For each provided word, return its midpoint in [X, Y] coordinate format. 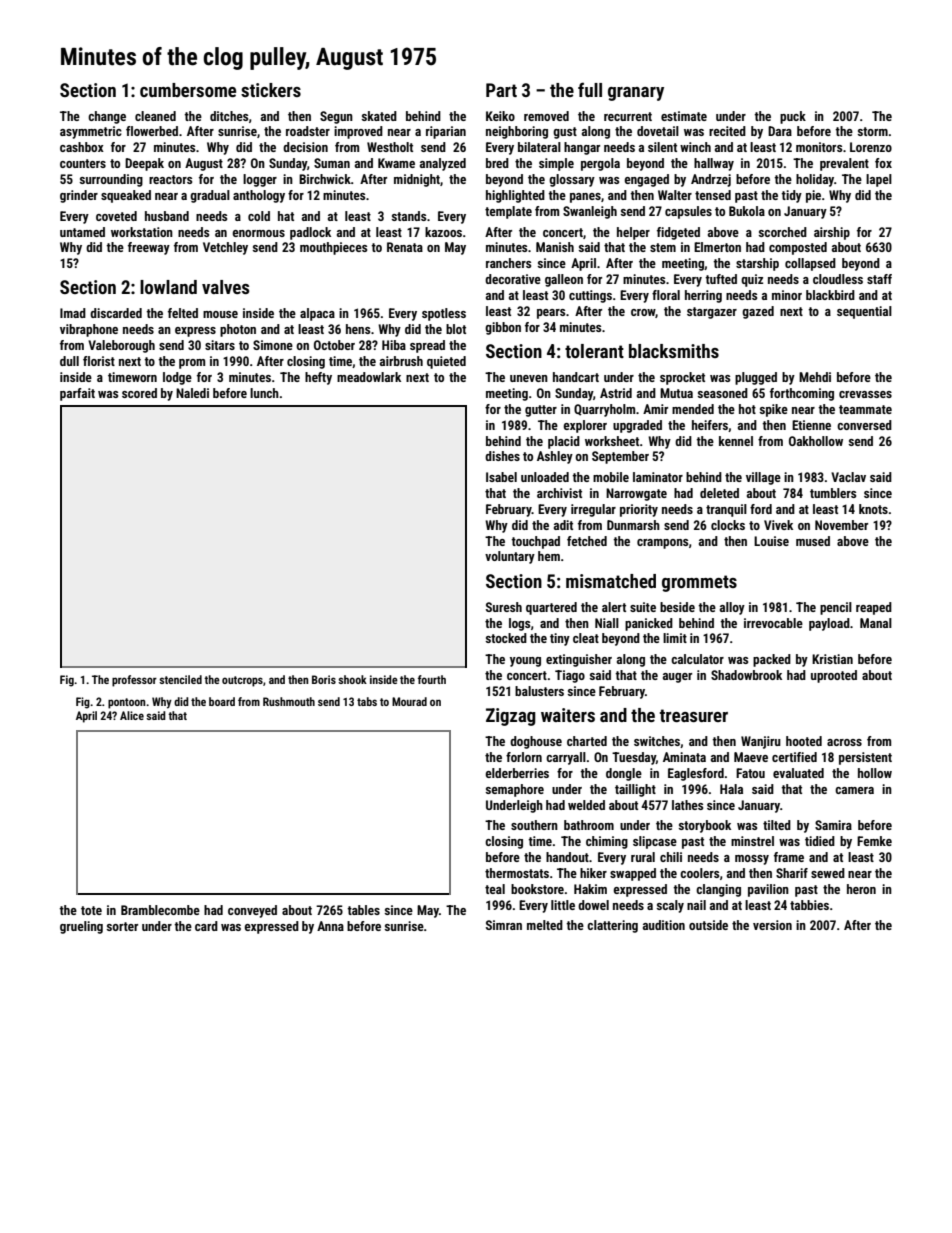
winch [695, 147]
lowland [168, 287]
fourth [432, 679]
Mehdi [815, 377]
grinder [79, 196]
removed [546, 116]
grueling [81, 927]
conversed [864, 425]
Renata [405, 247]
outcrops [242, 681]
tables [363, 910]
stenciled [180, 679]
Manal [876, 623]
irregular [593, 510]
